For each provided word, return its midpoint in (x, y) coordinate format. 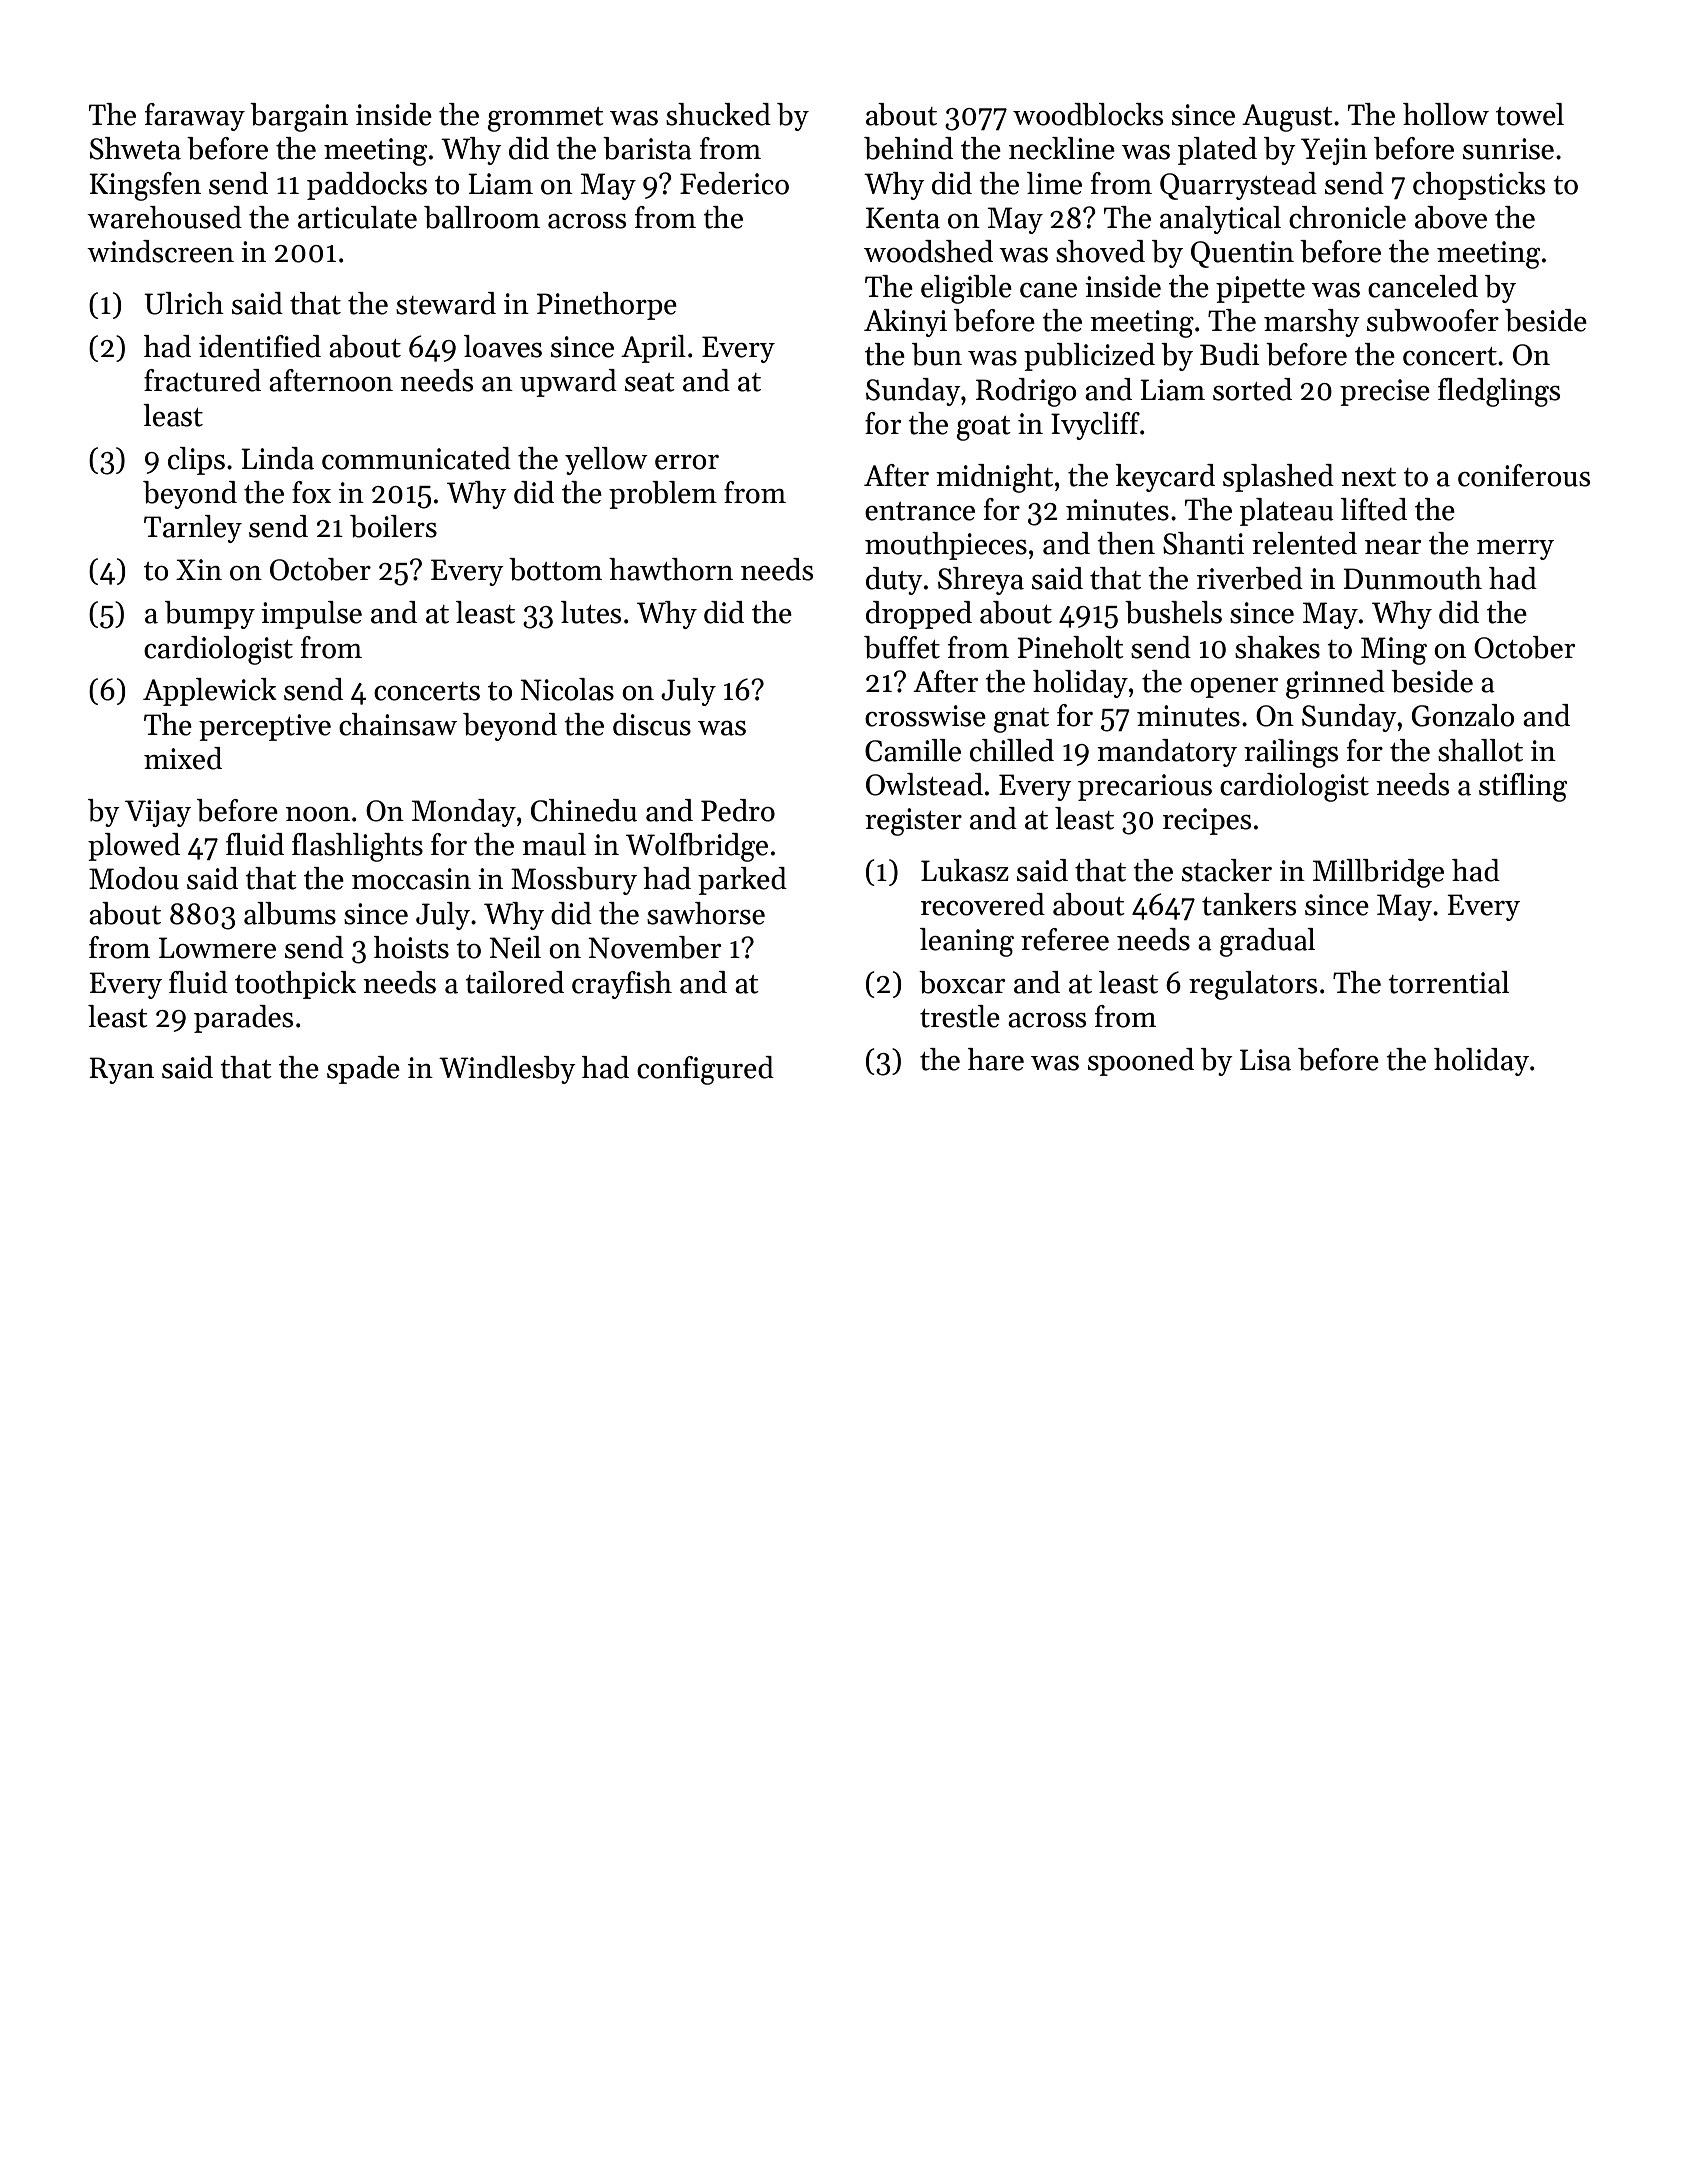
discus (652, 724)
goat (983, 428)
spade (363, 1070)
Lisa (1265, 1060)
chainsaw (398, 724)
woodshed (928, 251)
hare (996, 1059)
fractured (202, 380)
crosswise (925, 716)
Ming (1394, 651)
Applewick (210, 692)
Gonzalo (1463, 715)
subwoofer (1433, 320)
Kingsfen (145, 186)
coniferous (1524, 475)
